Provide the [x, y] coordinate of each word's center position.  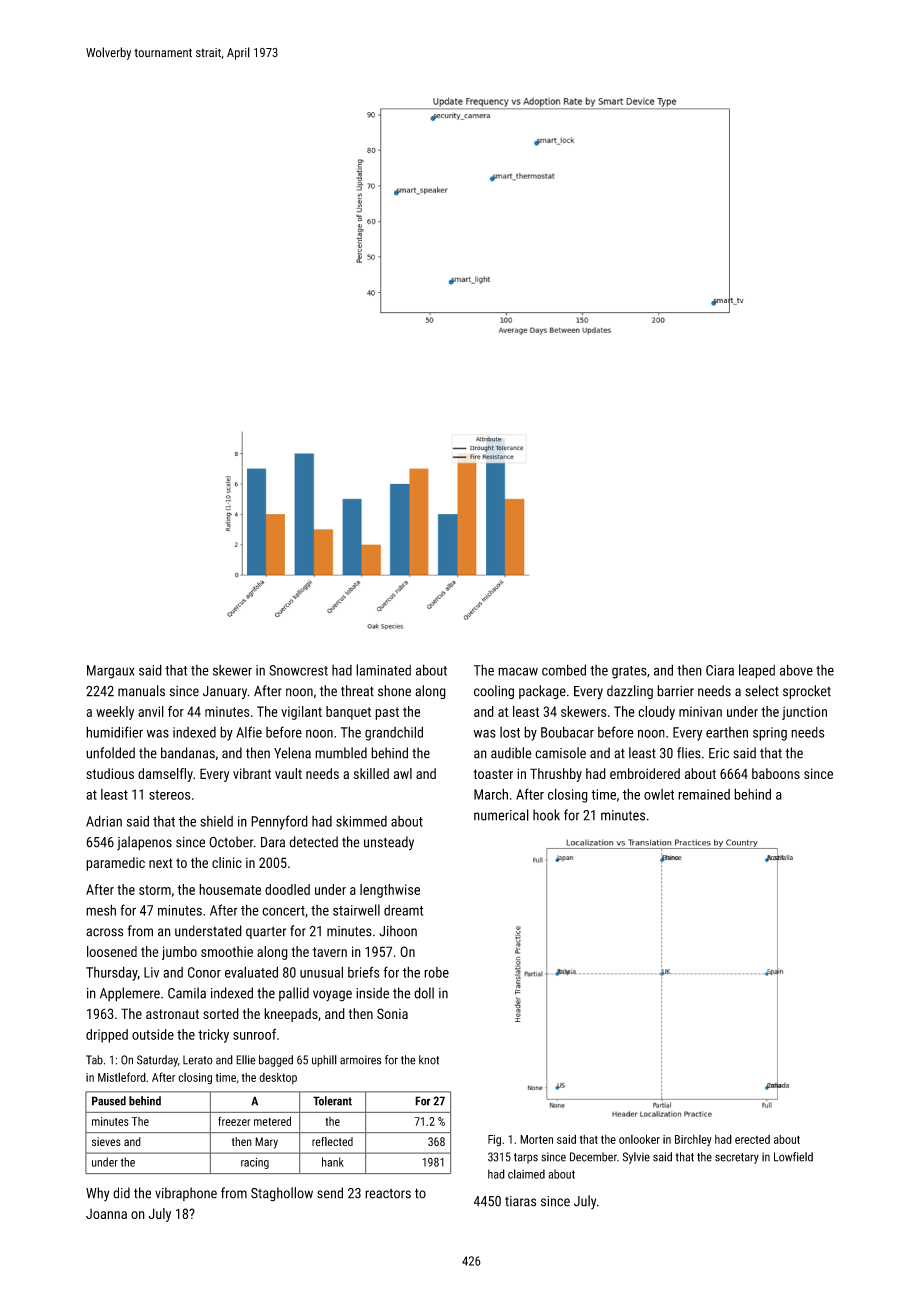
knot [429, 1060]
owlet [659, 794]
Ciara [720, 670]
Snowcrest [298, 670]
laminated [383, 670]
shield [216, 821]
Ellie [246, 1060]
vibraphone [186, 1194]
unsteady [389, 843]
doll [424, 993]
